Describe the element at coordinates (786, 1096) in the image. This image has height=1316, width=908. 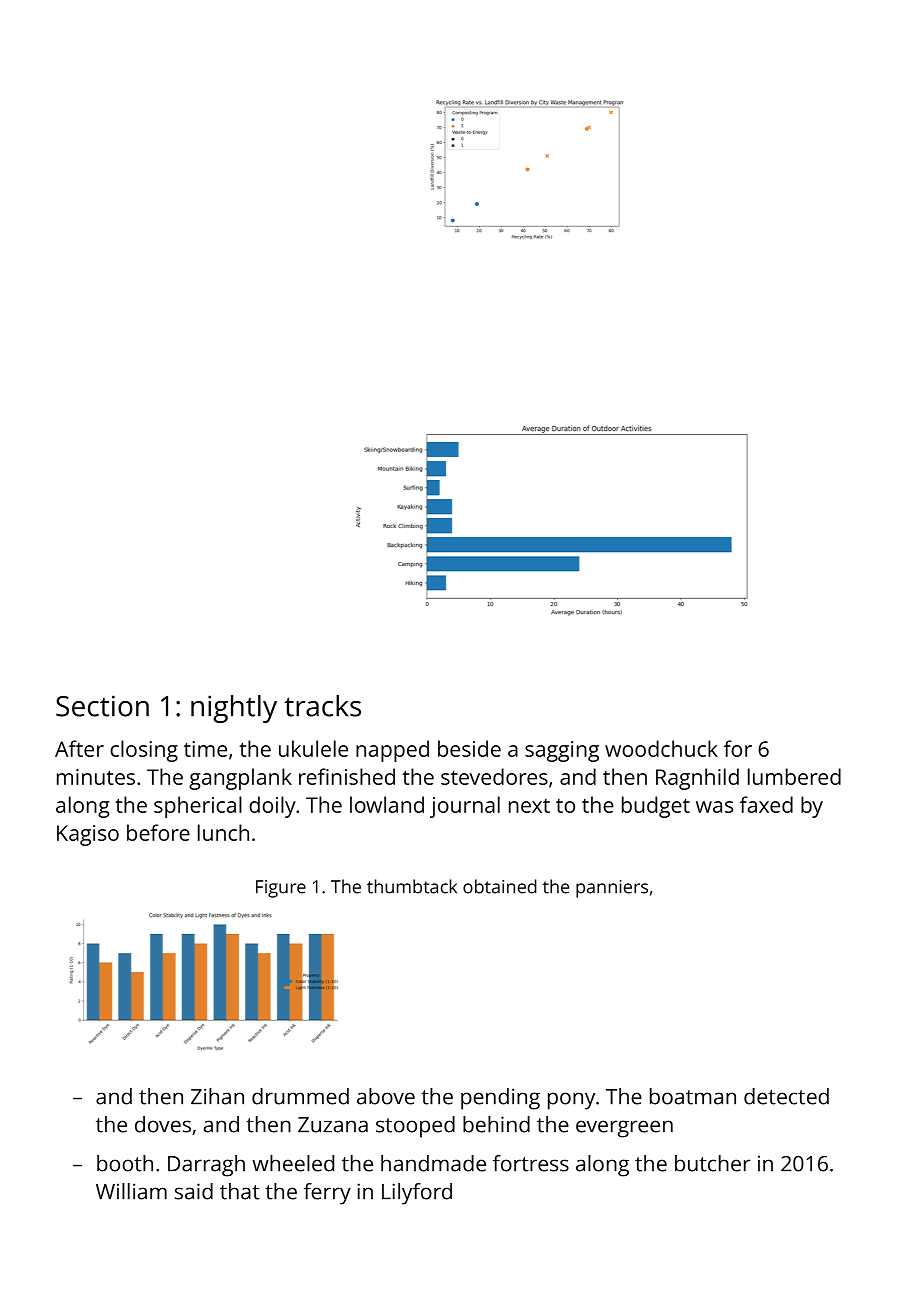
I see `detected` at that location.
